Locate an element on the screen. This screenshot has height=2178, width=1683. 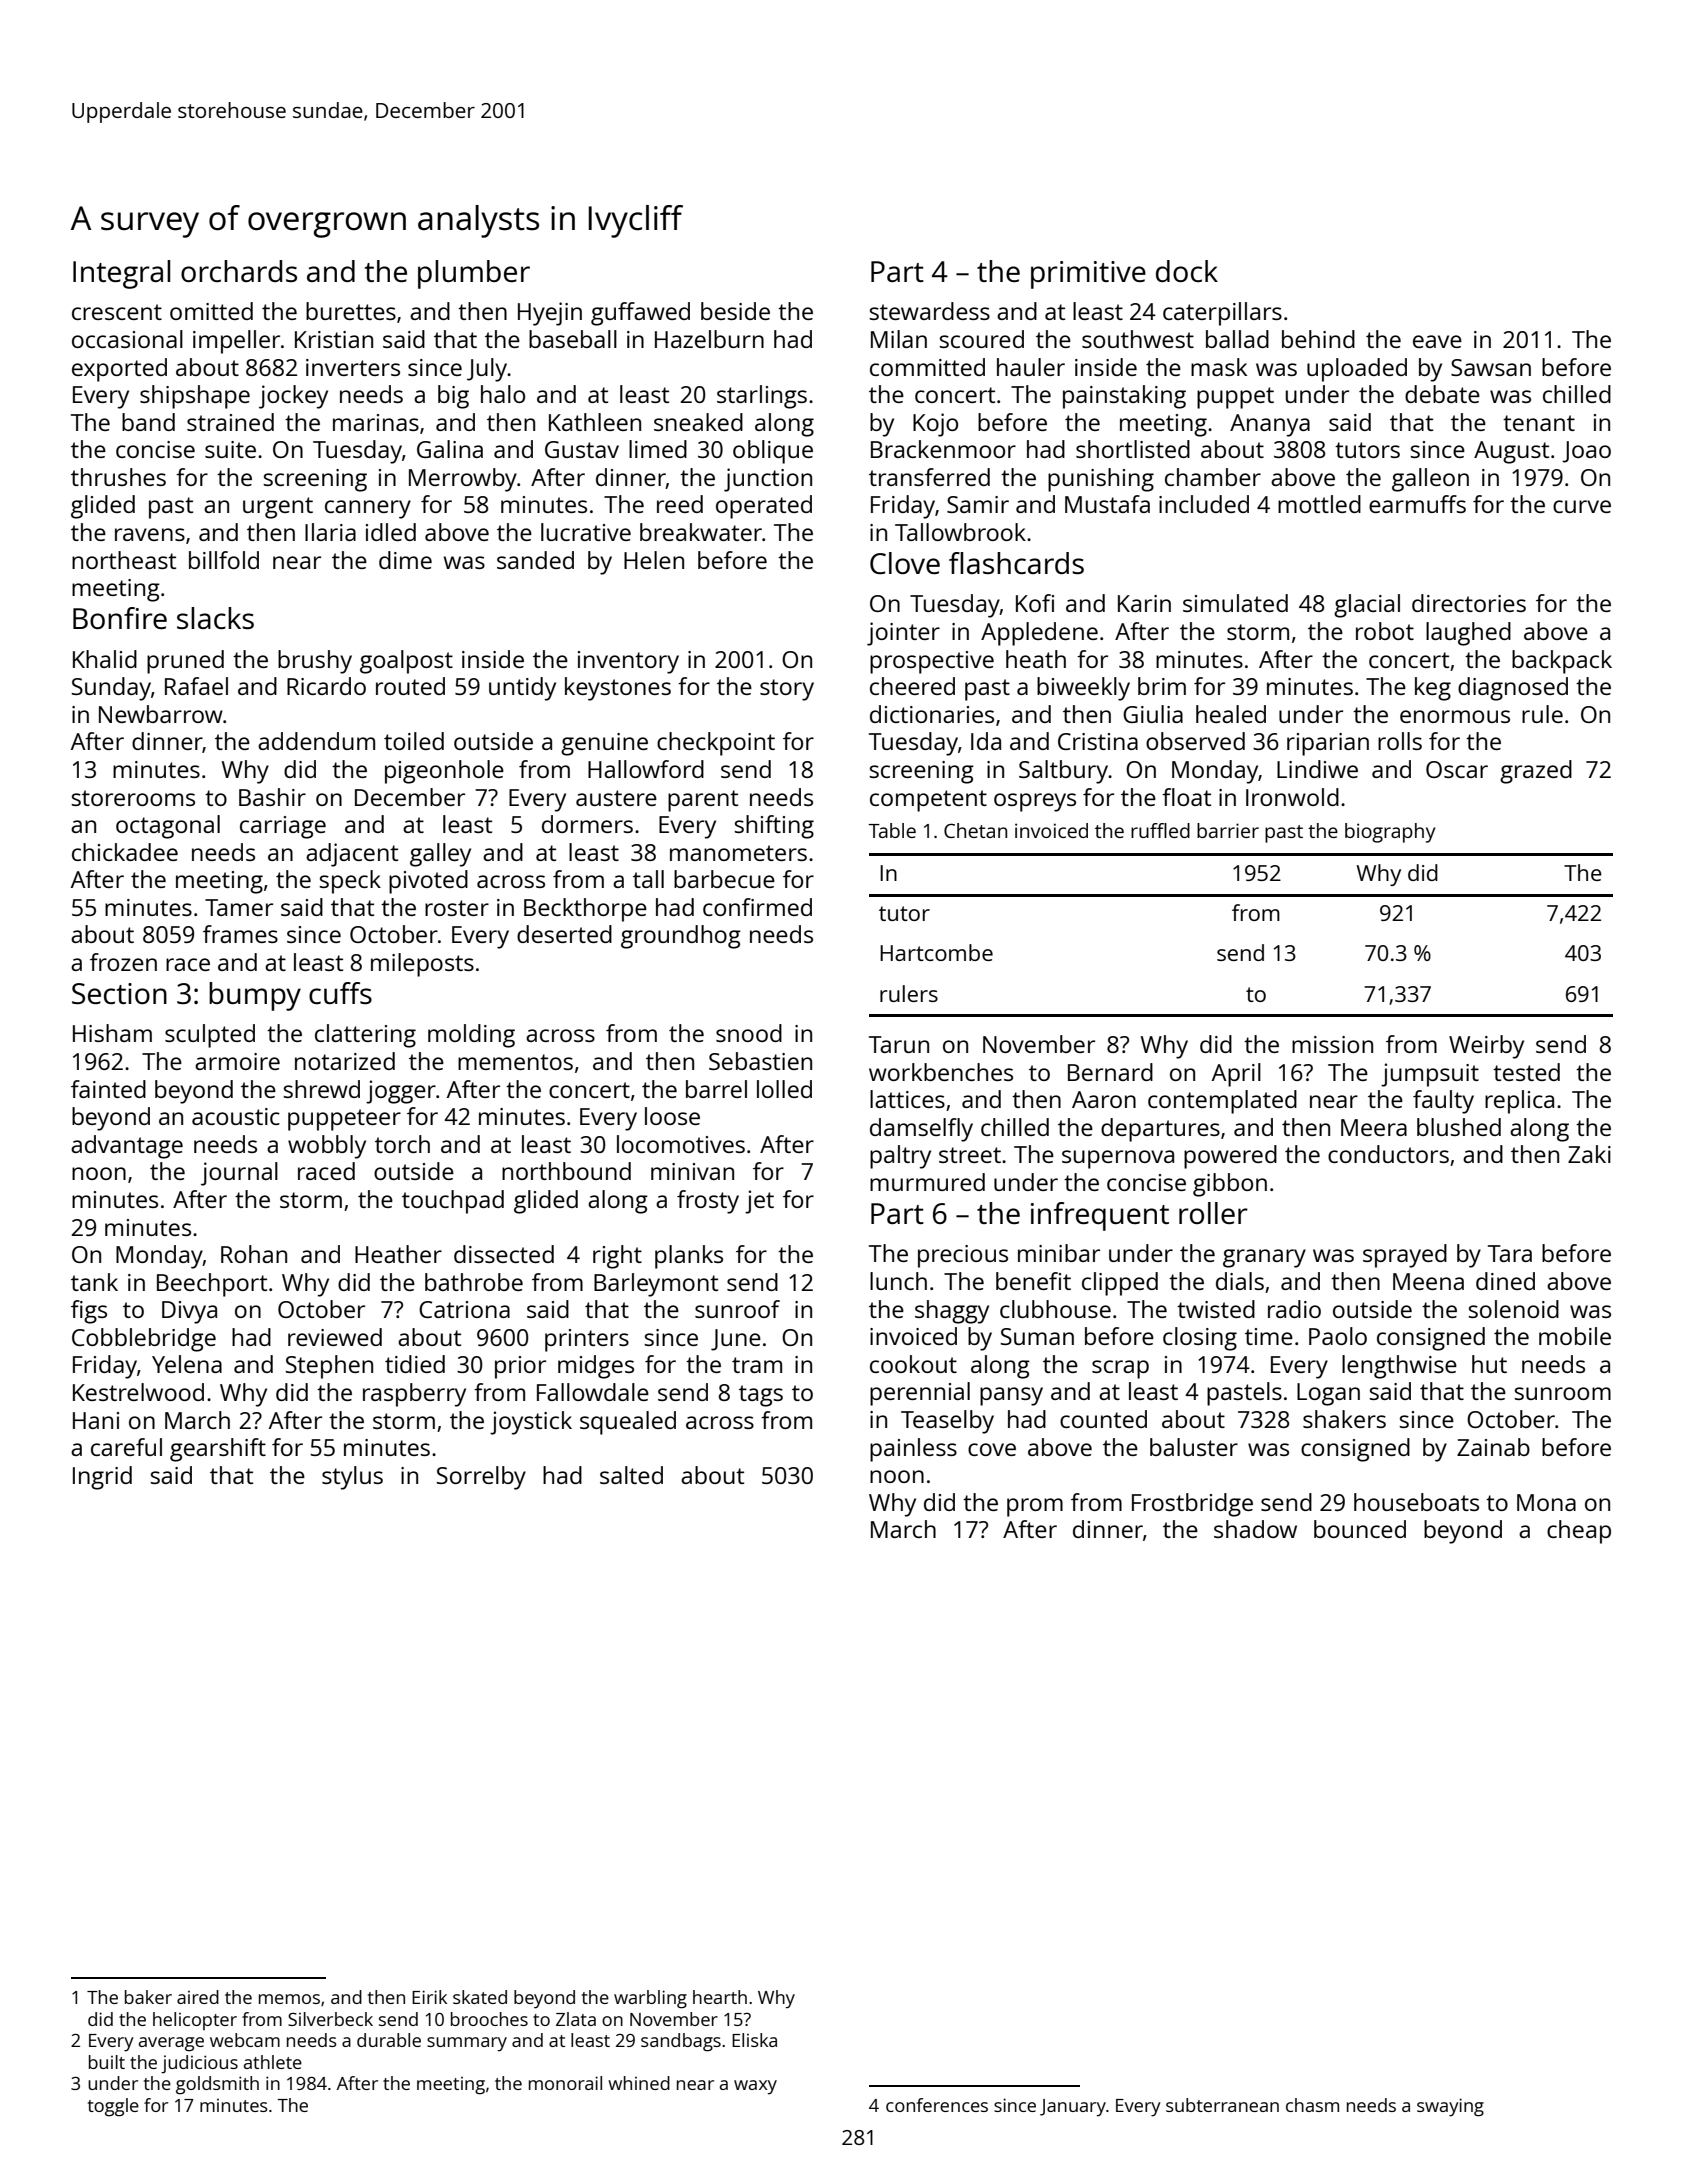
Eirik is located at coordinates (429, 1997).
